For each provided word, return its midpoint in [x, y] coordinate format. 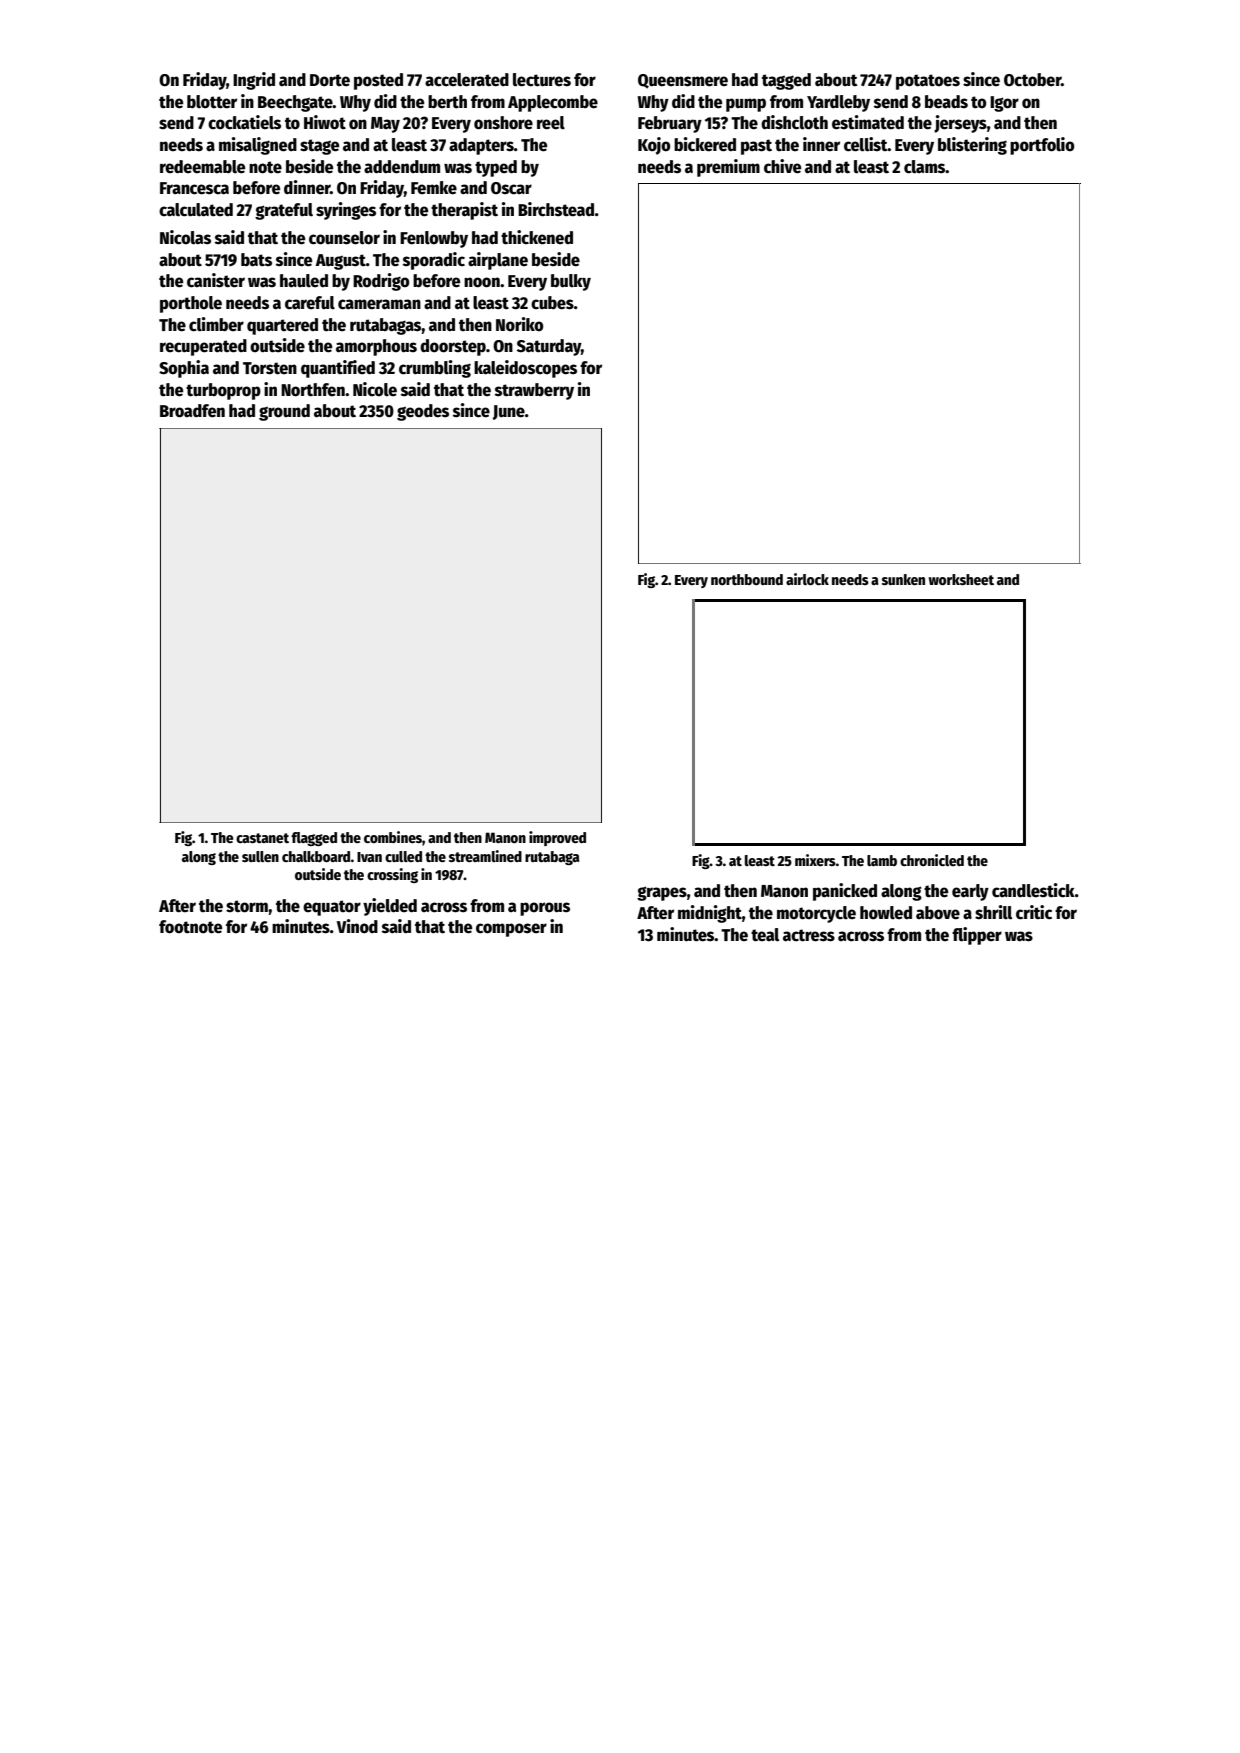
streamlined [485, 856]
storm [247, 906]
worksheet [961, 579]
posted [378, 81]
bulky [571, 282]
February [670, 124]
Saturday [549, 347]
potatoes [928, 82]
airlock [807, 579]
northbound [747, 579]
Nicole [375, 389]
